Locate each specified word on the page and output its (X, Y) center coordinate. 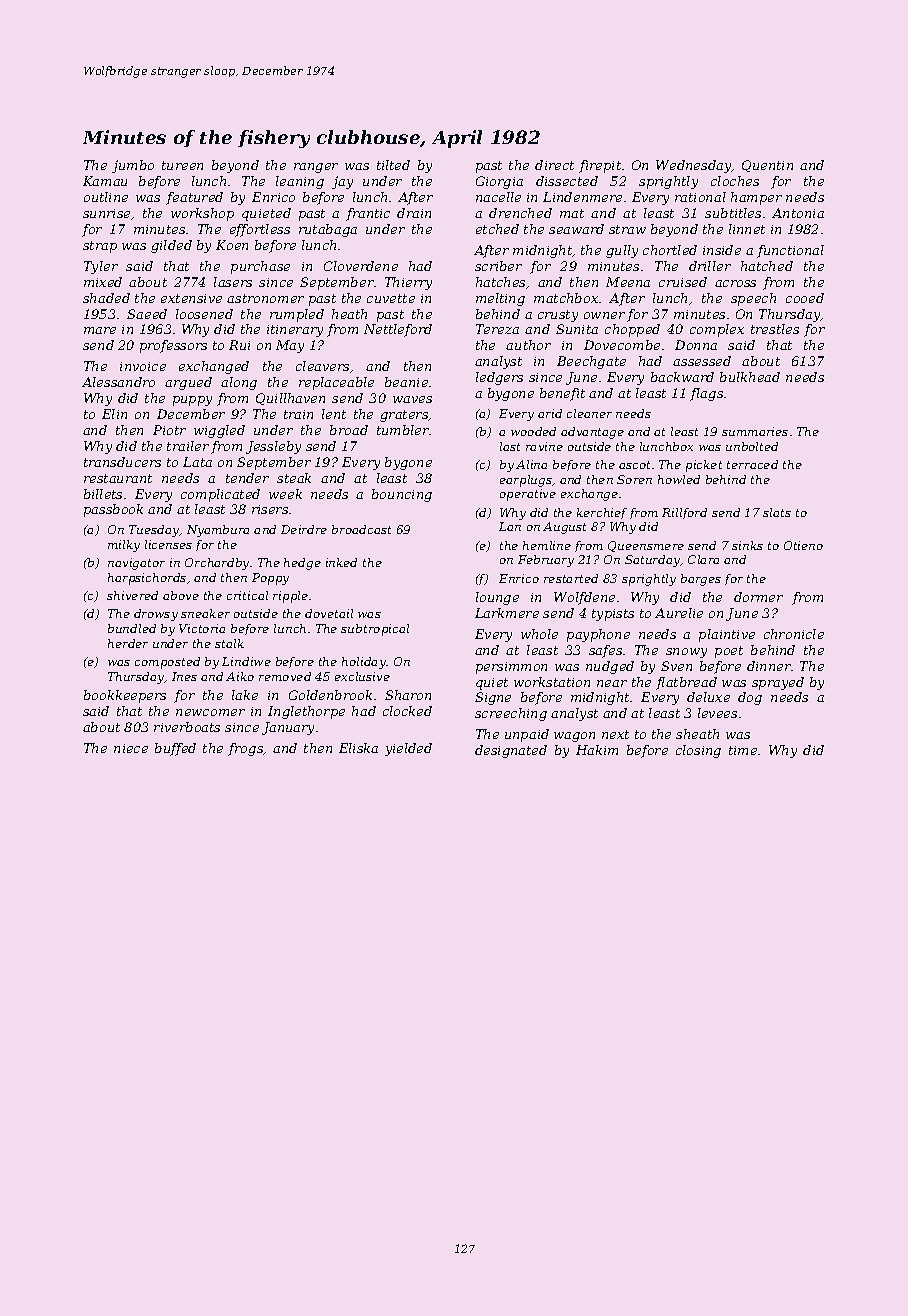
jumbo (133, 166)
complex (717, 330)
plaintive (727, 635)
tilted (393, 165)
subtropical (375, 630)
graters (404, 416)
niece (131, 748)
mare (100, 330)
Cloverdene (361, 266)
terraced (752, 464)
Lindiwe (246, 661)
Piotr (169, 430)
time (743, 750)
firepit (600, 166)
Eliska (358, 748)
